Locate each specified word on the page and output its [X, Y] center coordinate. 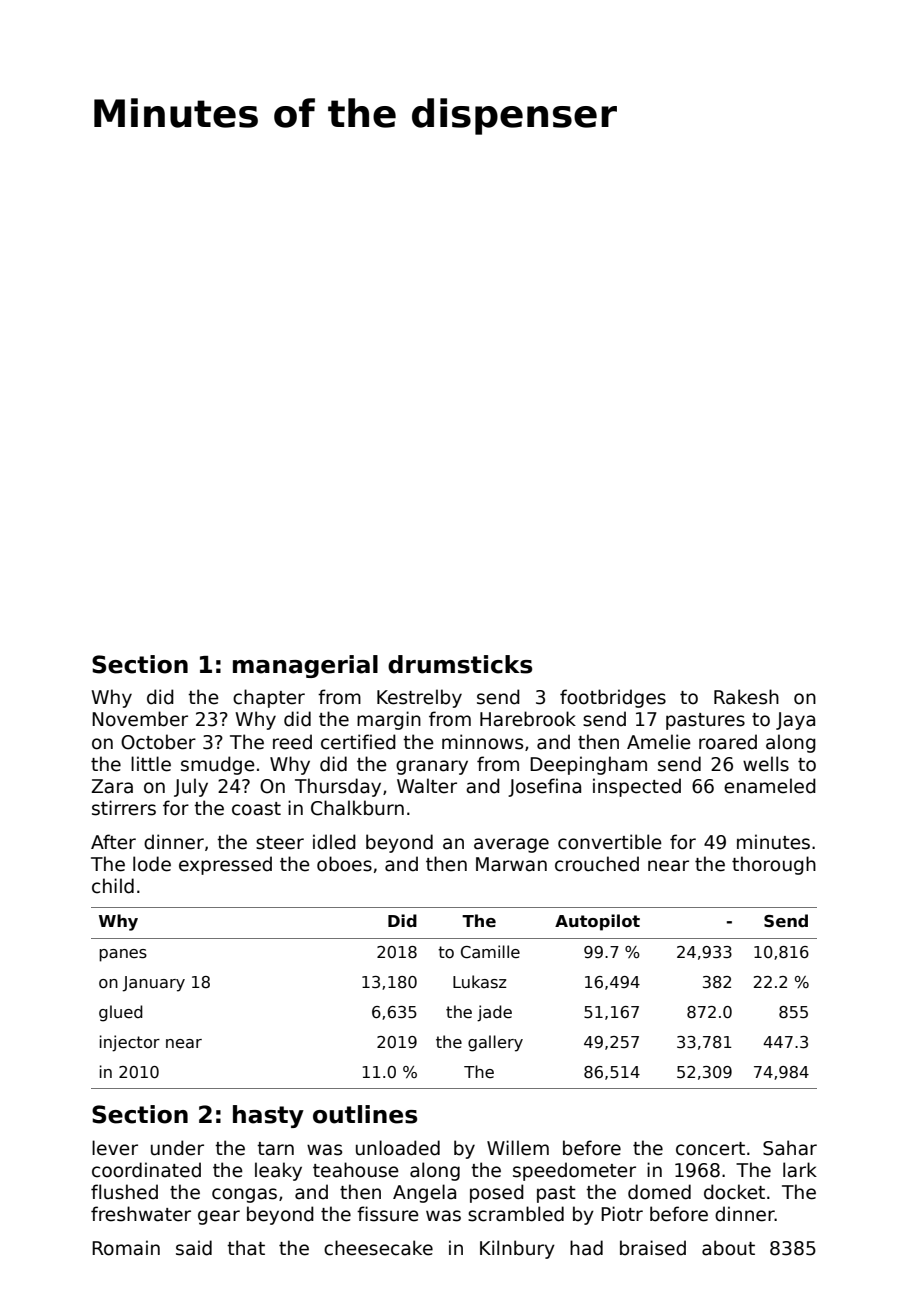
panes [123, 955]
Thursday [338, 787]
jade [494, 1013]
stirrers [124, 808]
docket [734, 1192]
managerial [305, 666]
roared [728, 742]
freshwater [141, 1214]
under [177, 1148]
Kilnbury [517, 1249]
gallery [495, 1043]
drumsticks [460, 664]
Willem [518, 1148]
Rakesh [746, 697]
